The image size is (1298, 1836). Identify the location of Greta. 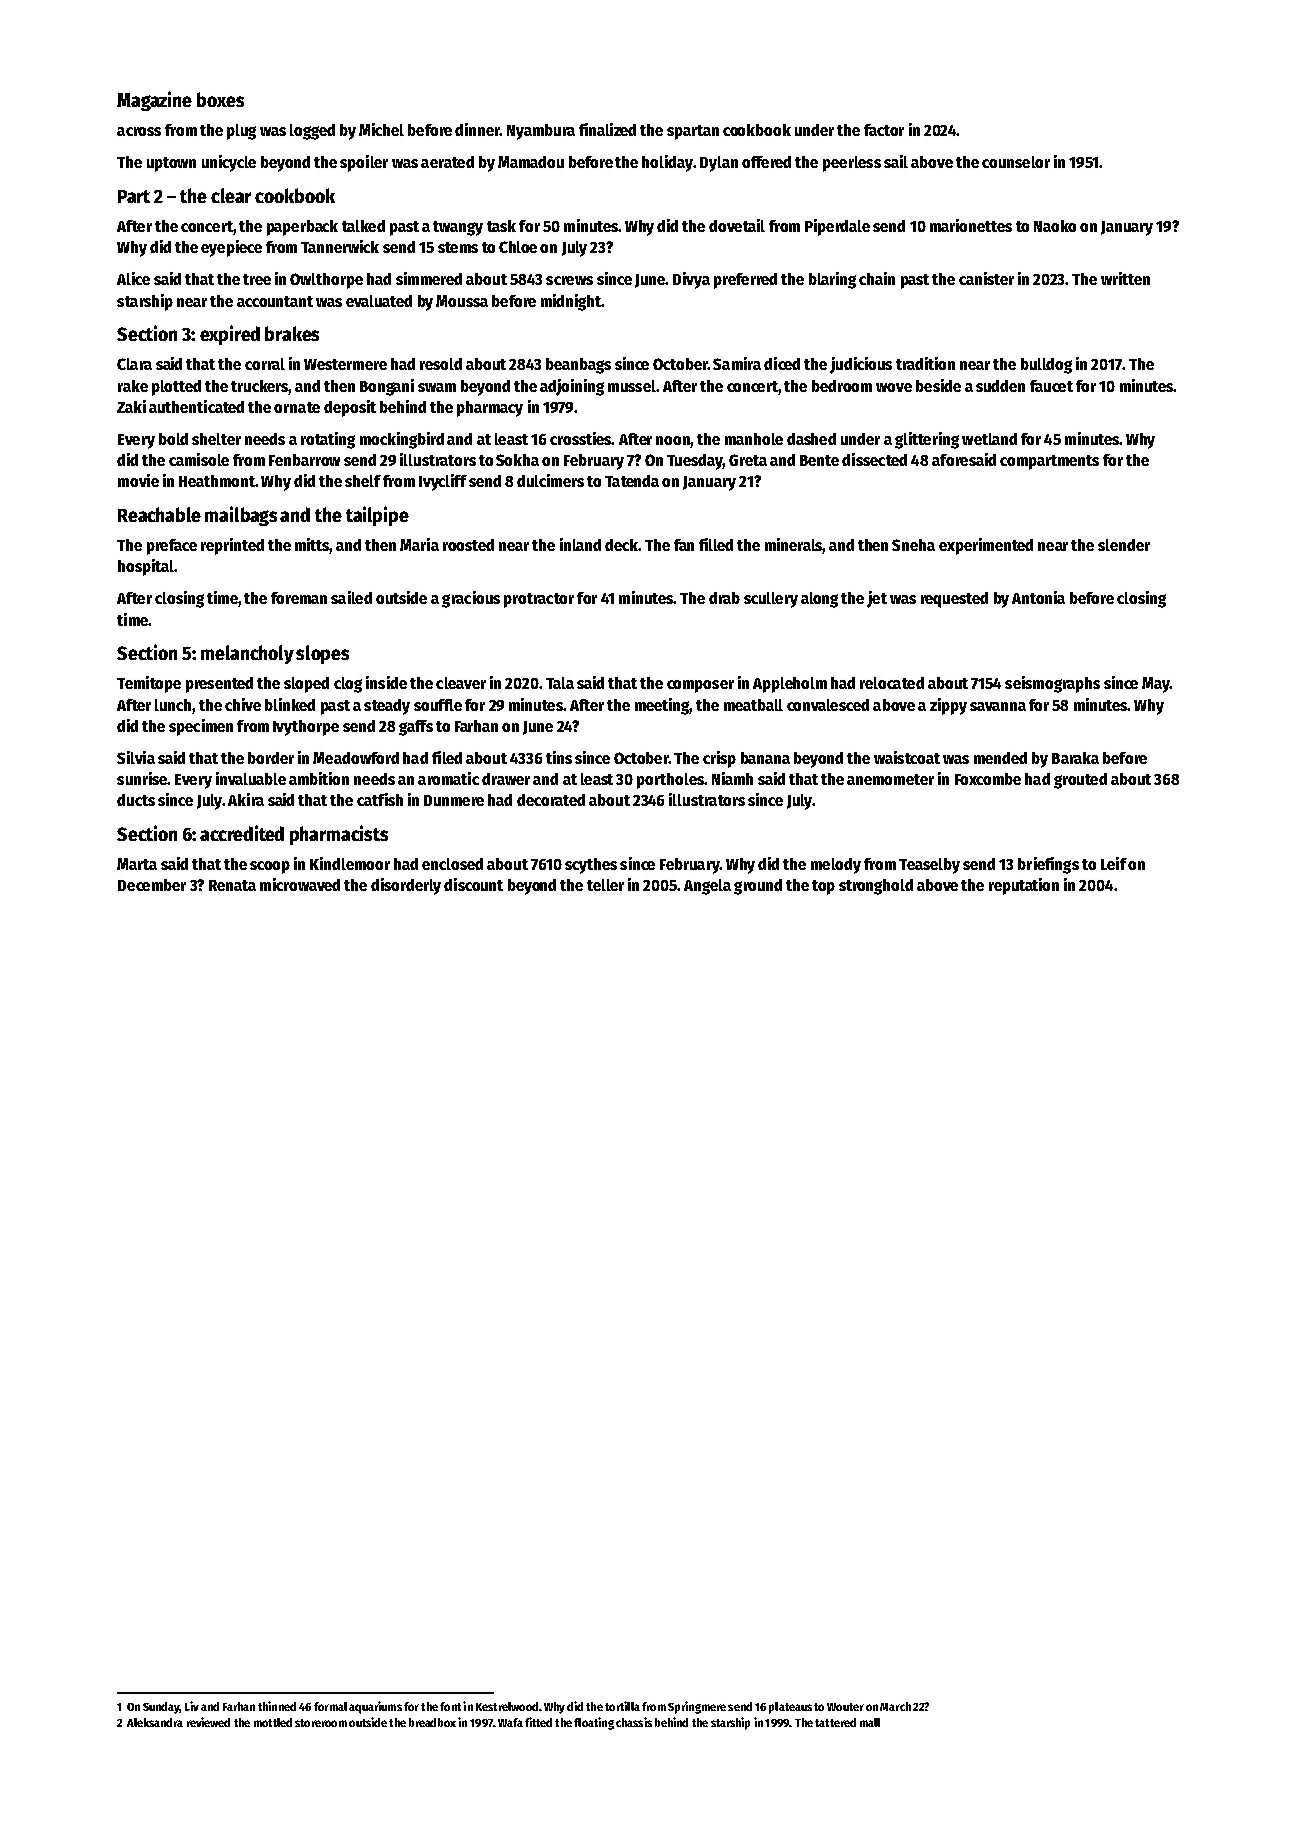
(748, 460).
